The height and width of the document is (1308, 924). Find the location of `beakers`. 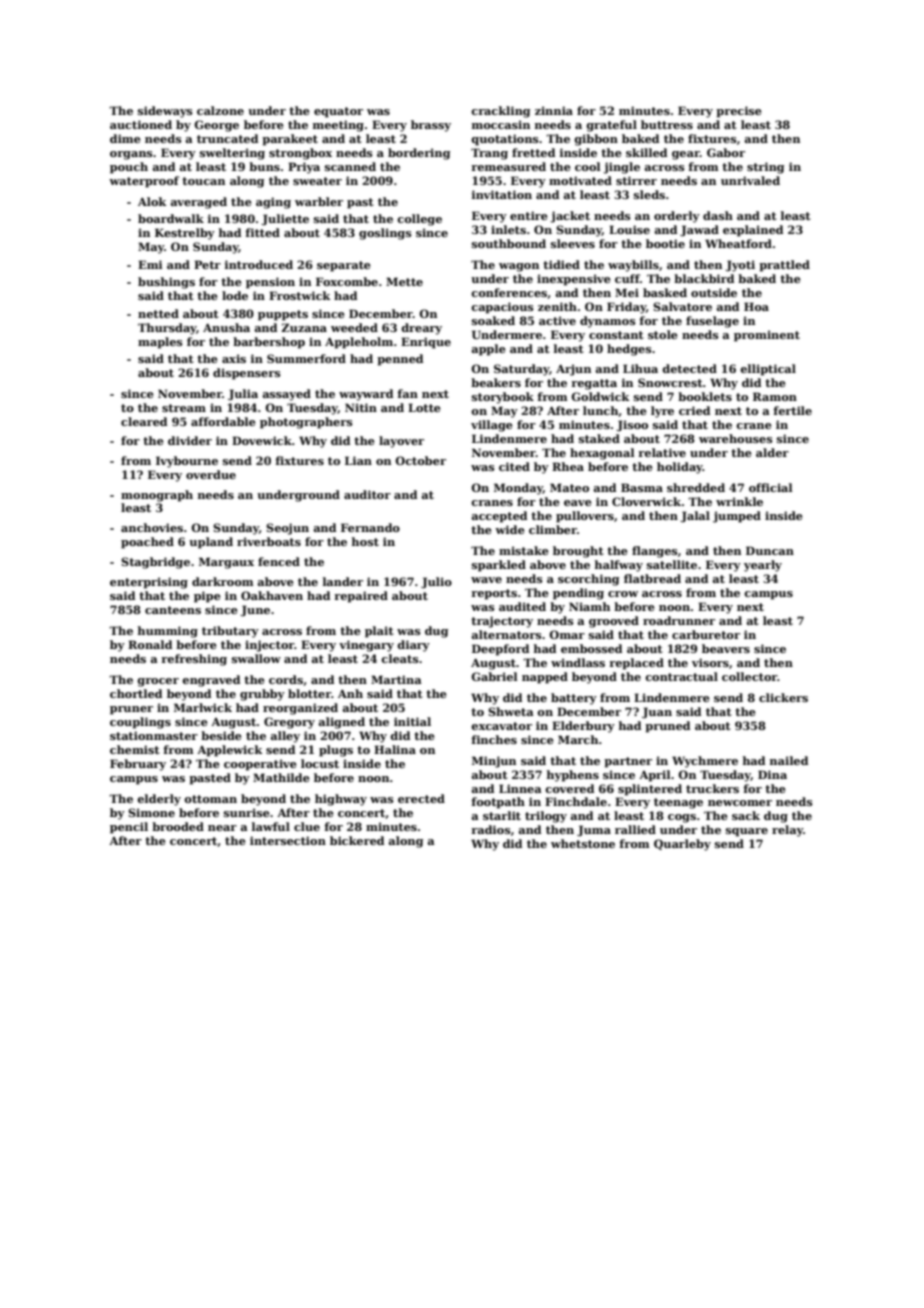

beakers is located at coordinates (496, 382).
